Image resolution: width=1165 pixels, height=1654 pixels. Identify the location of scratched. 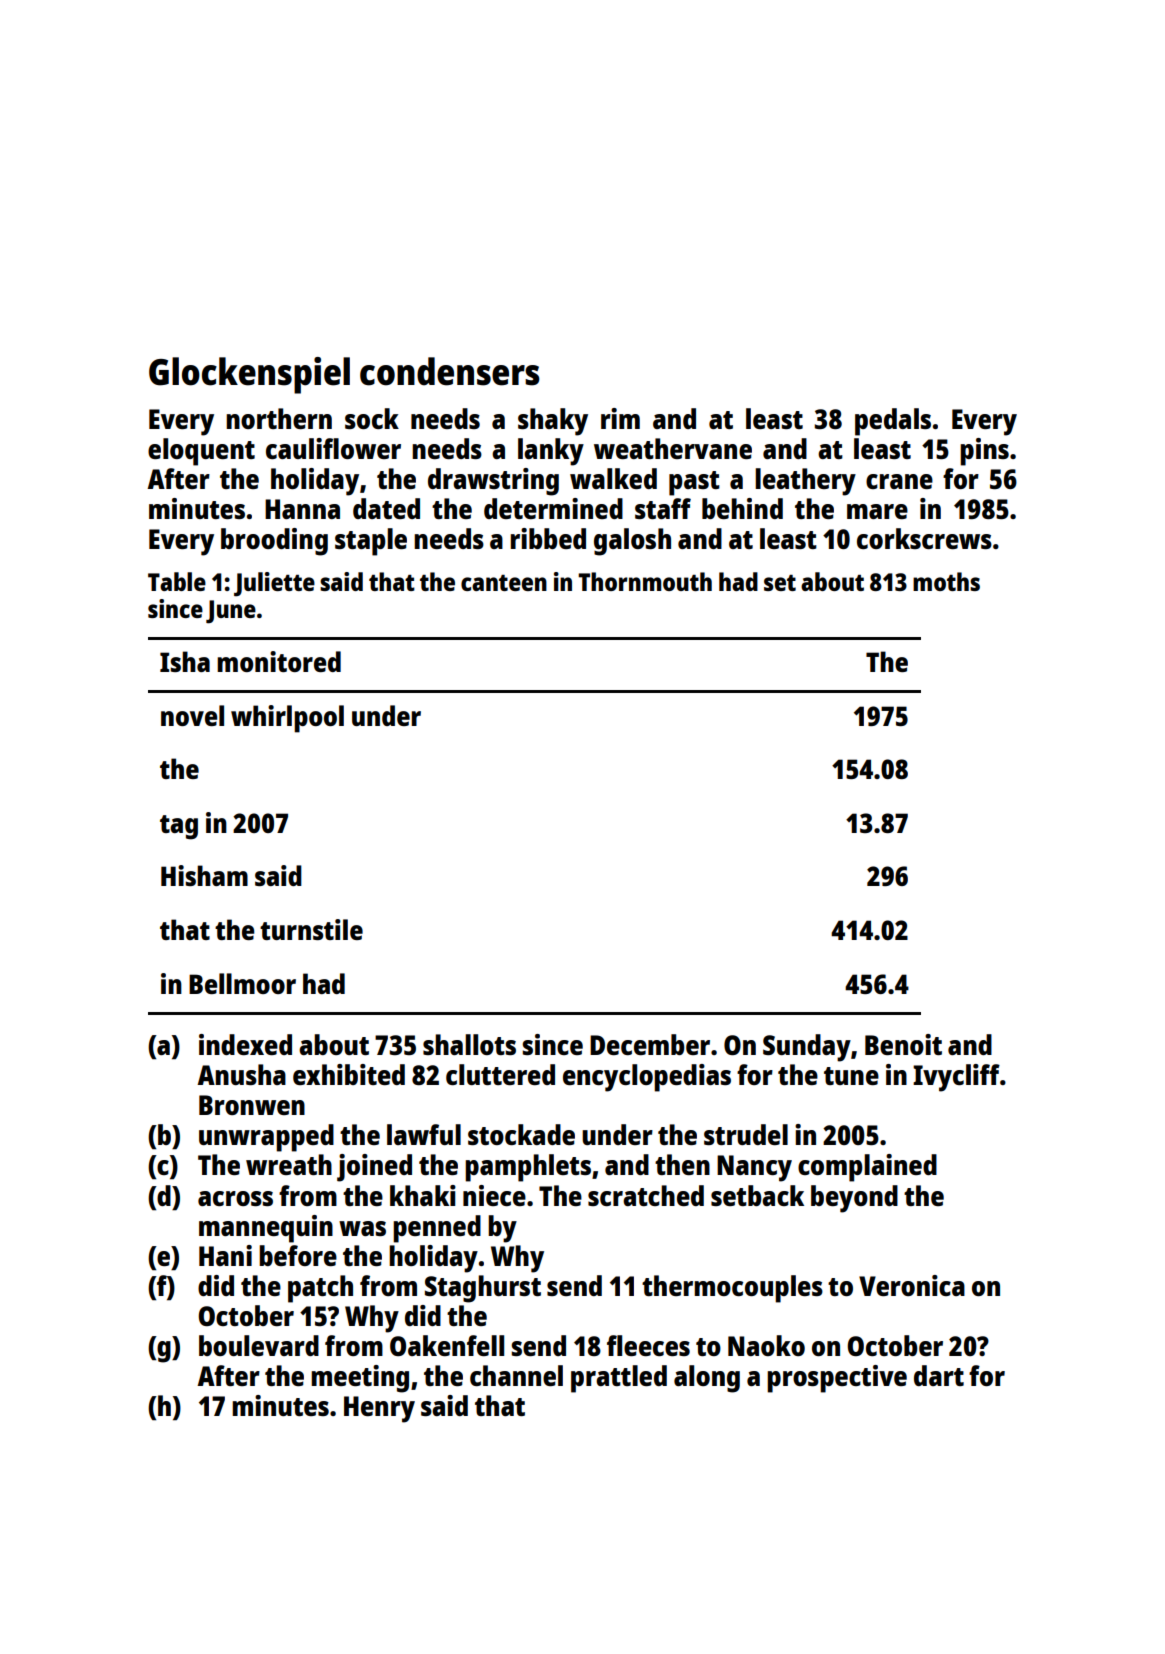
(646, 1195).
